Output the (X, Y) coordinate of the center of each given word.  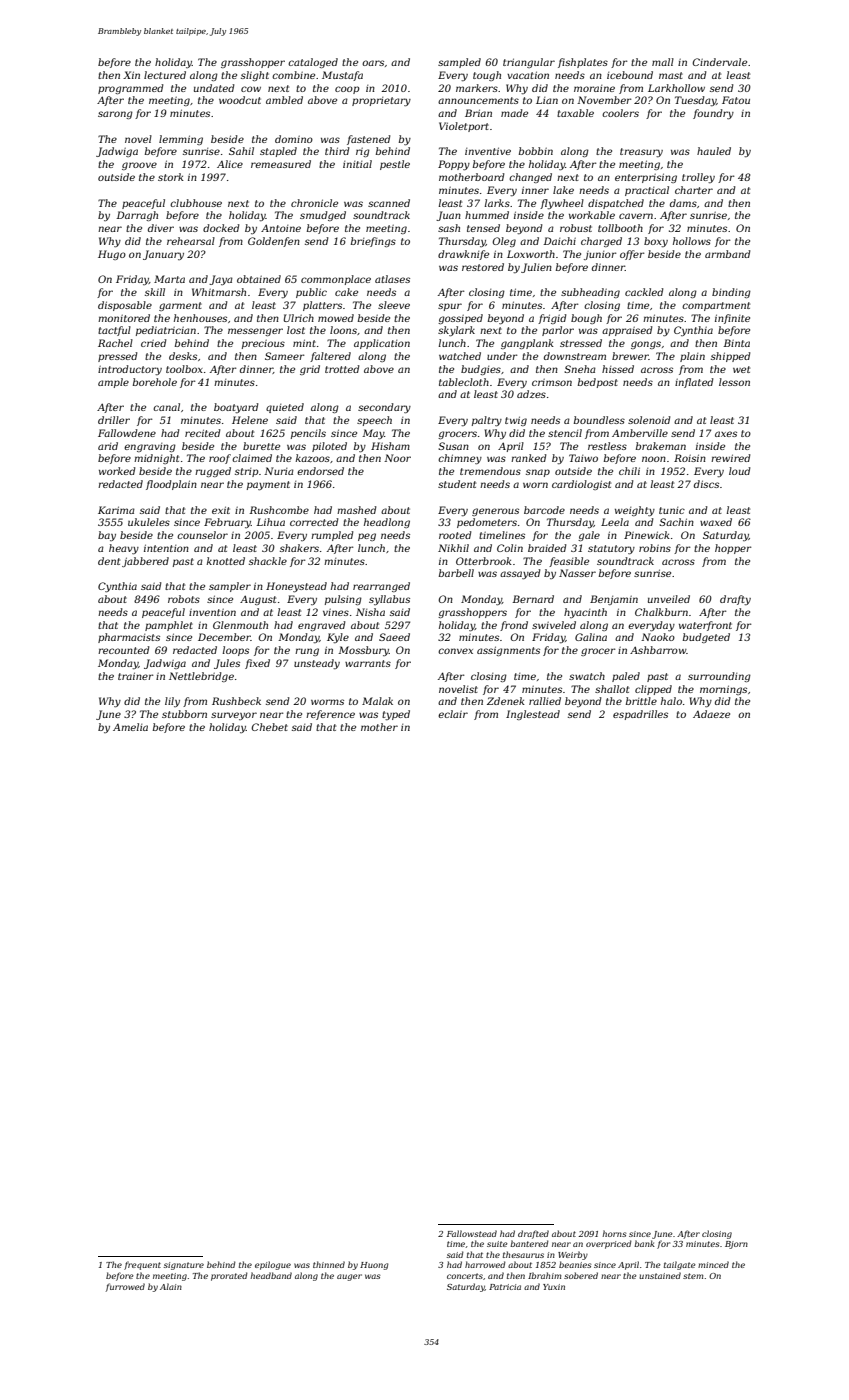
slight (255, 76)
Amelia (130, 727)
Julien (536, 268)
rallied (545, 701)
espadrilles (640, 715)
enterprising (646, 178)
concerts (465, 1276)
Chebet (269, 727)
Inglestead (533, 715)
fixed (257, 664)
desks (183, 356)
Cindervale (719, 62)
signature (184, 1266)
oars (373, 63)
